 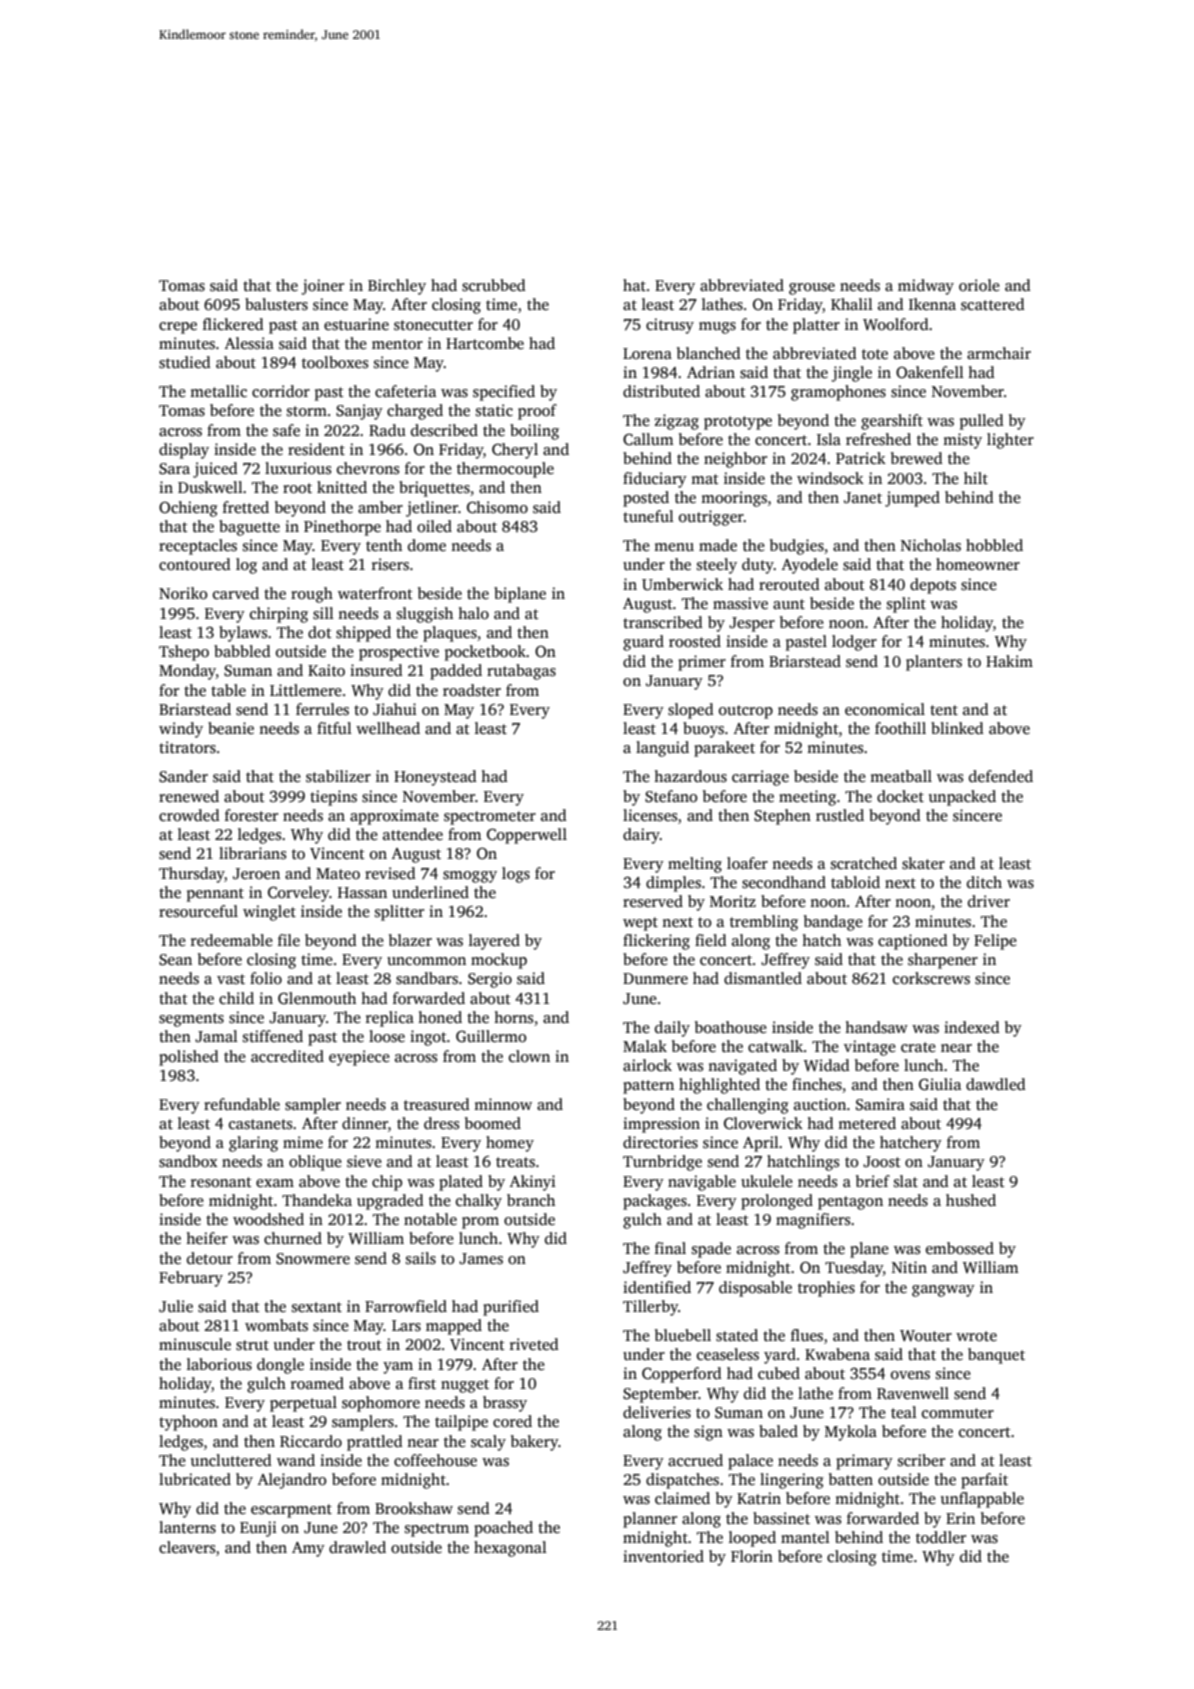 I want to click on gramophones, so click(x=838, y=393).
